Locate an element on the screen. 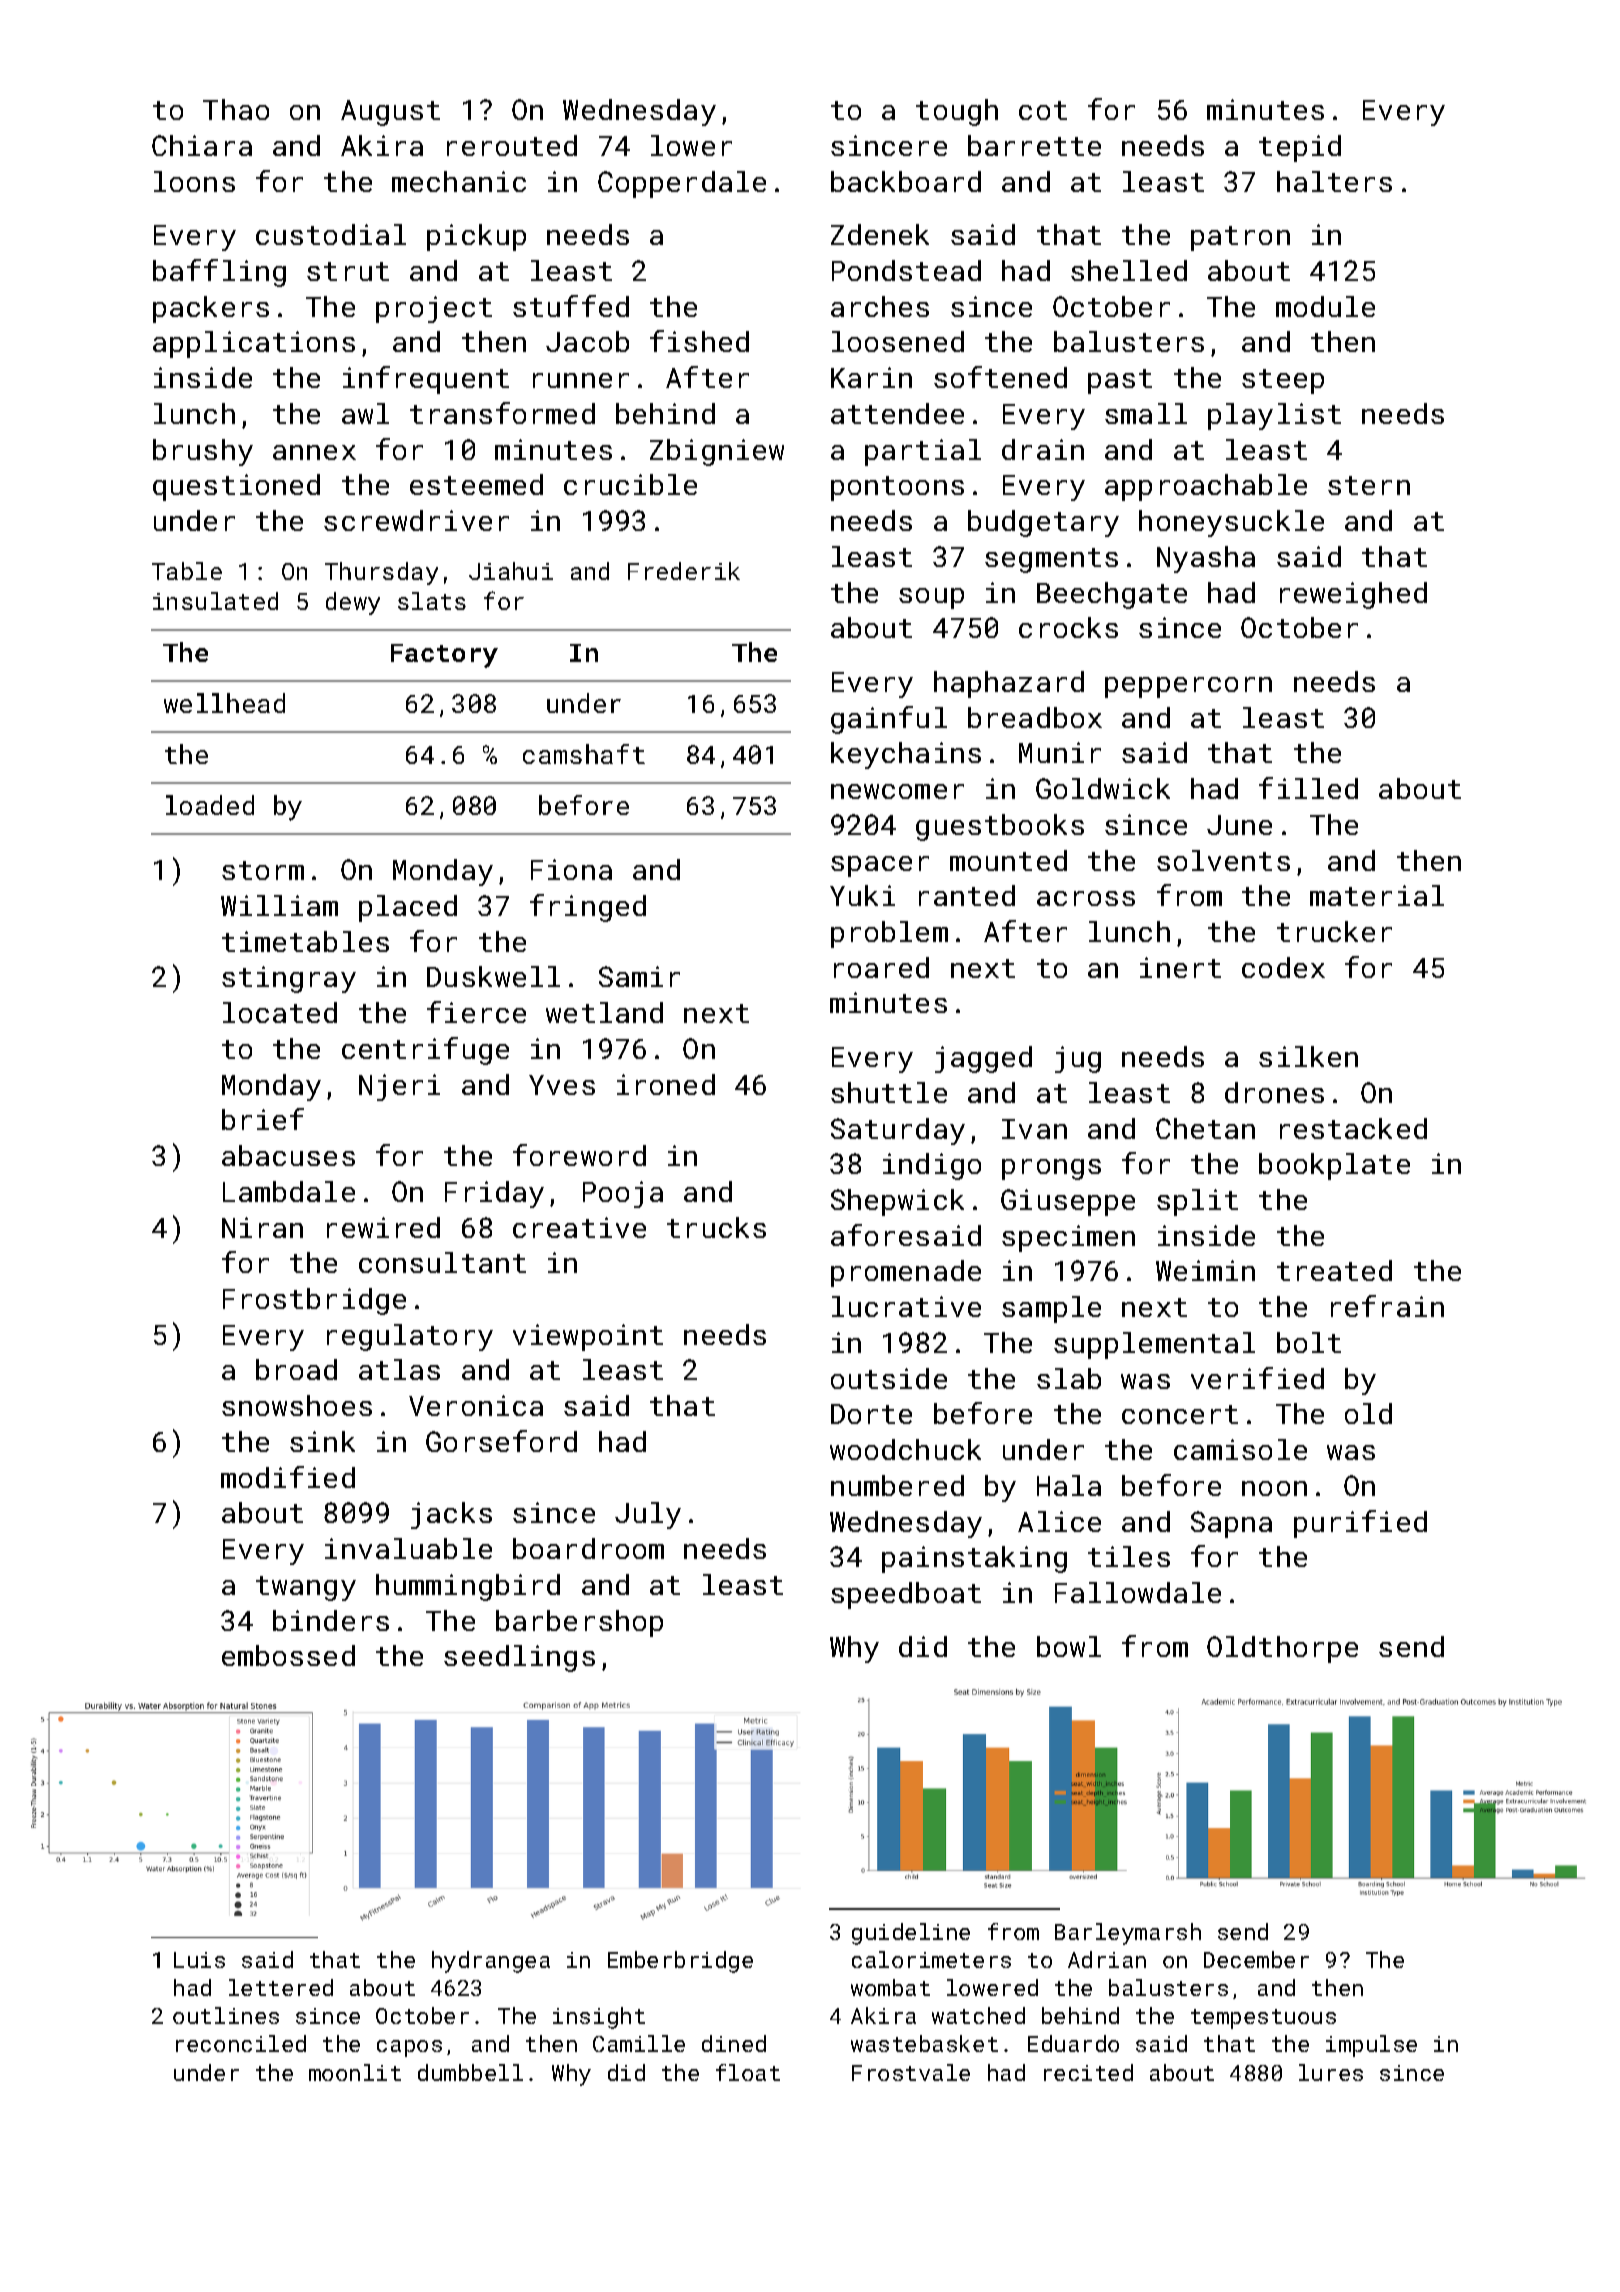 The image size is (1620, 2292). applications is located at coordinates (254, 344).
